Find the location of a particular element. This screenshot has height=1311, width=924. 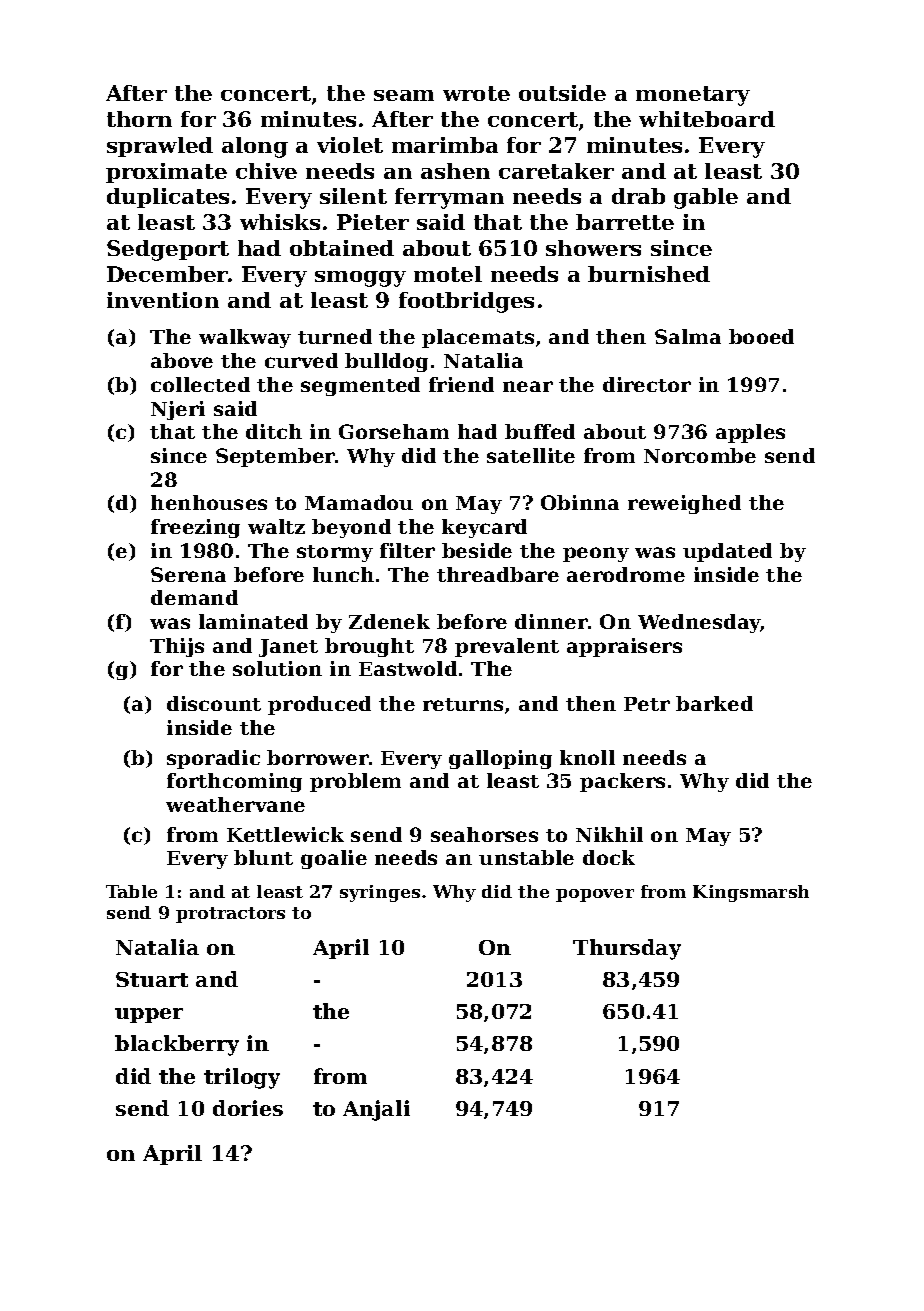

monetary is located at coordinates (693, 96).
